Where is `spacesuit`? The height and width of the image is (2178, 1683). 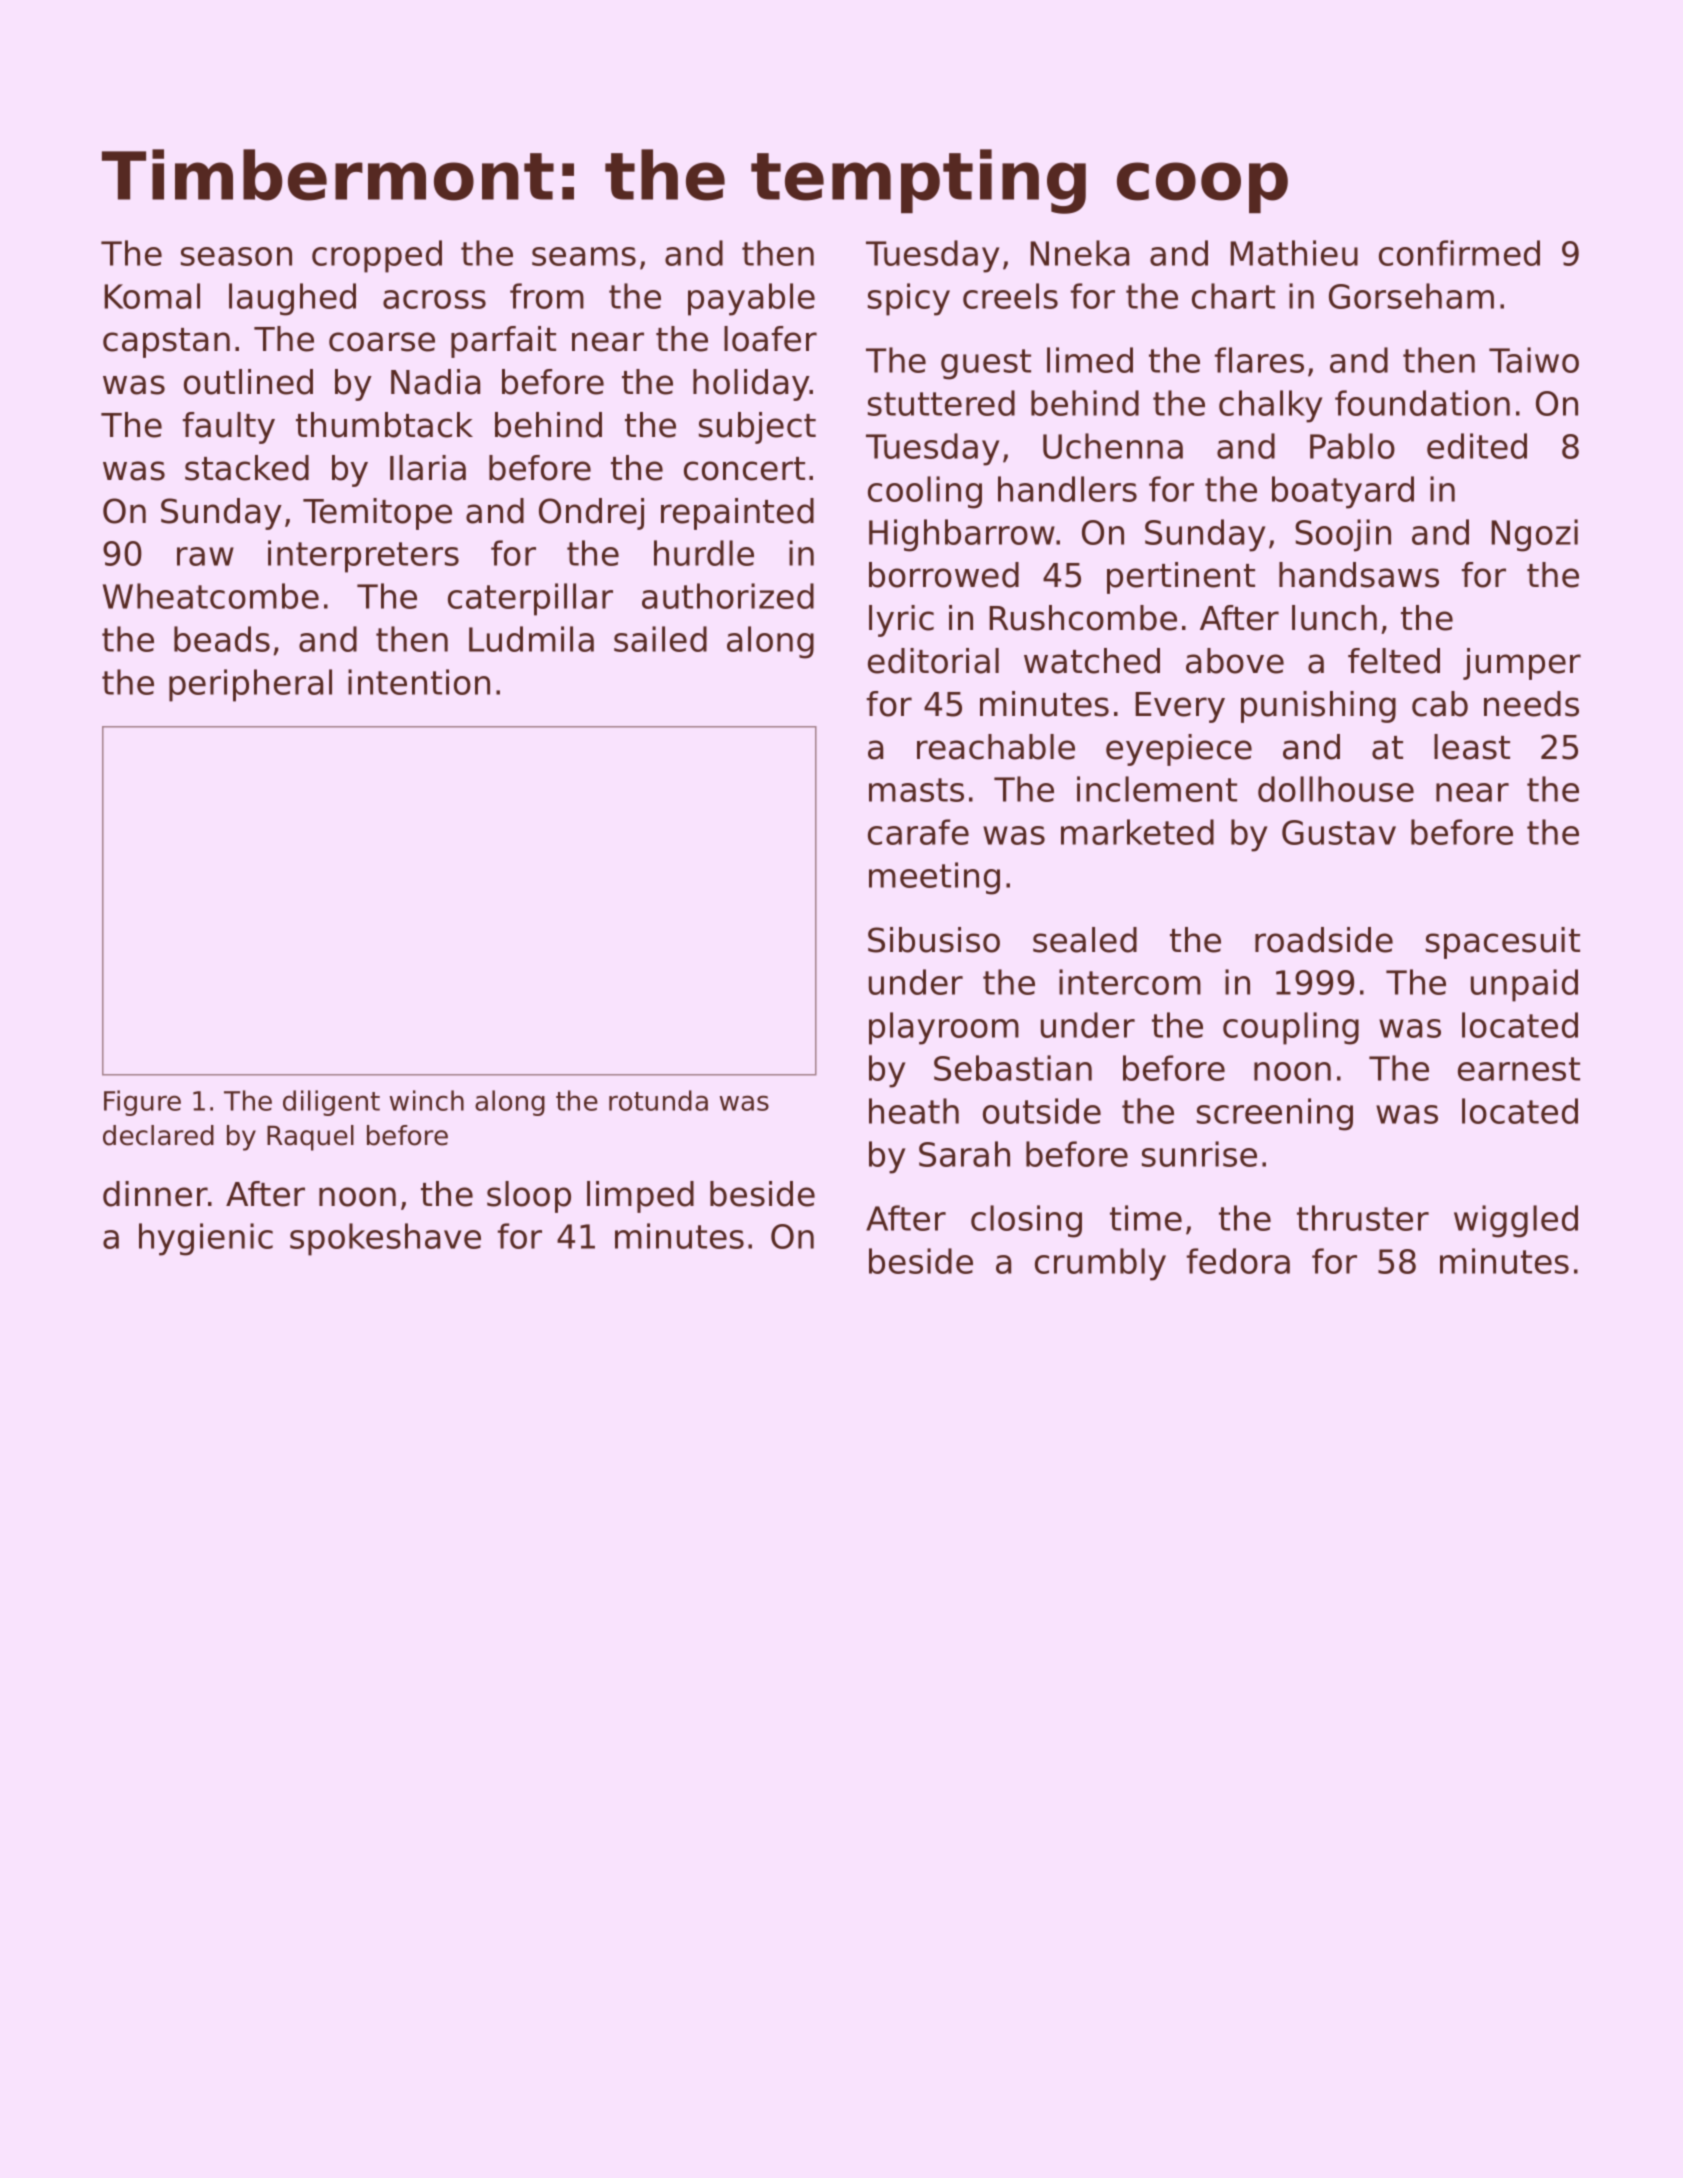
spacesuit is located at coordinates (1503, 943).
